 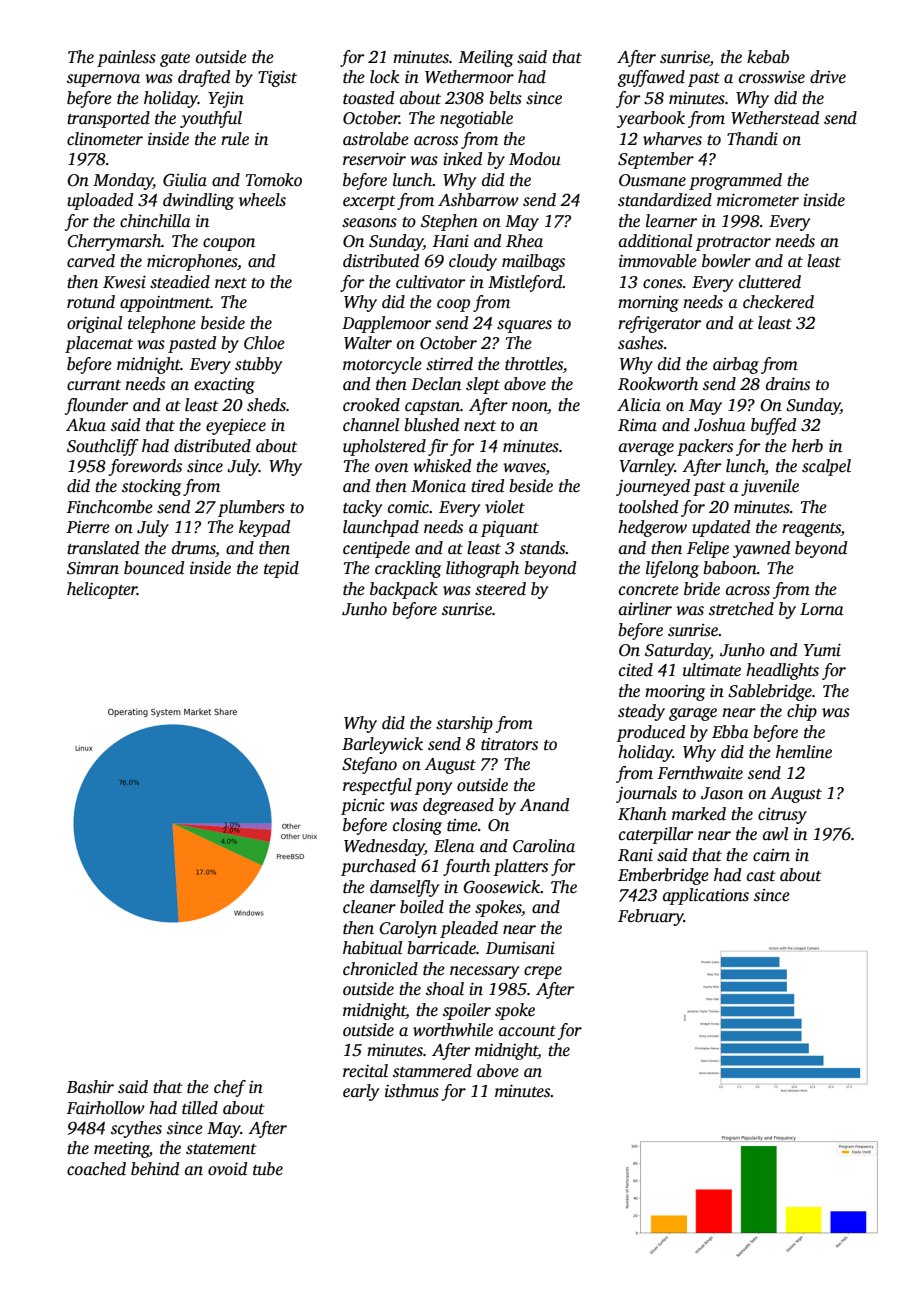 I want to click on Rhea, so click(x=524, y=241).
